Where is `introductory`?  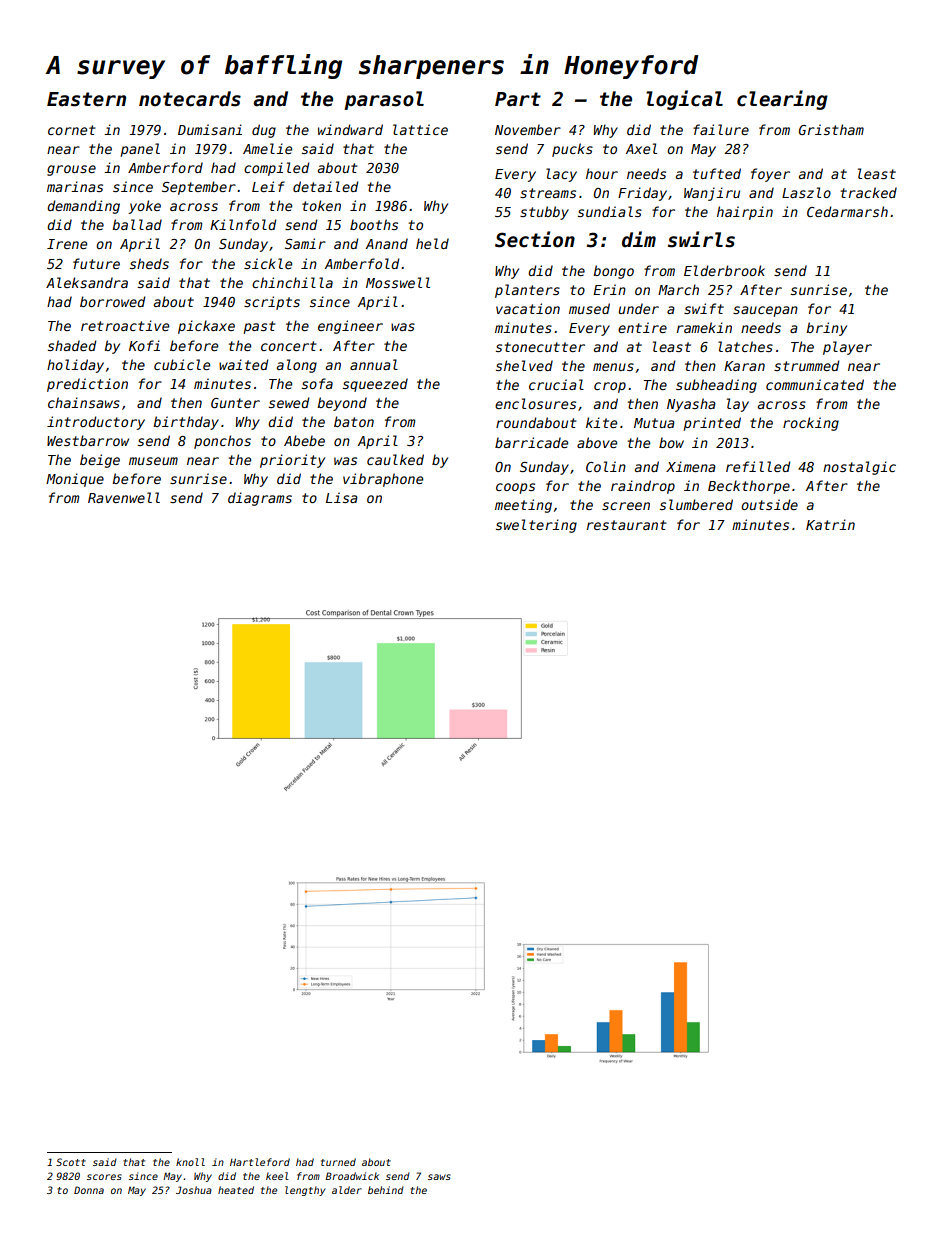 introductory is located at coordinates (96, 423).
